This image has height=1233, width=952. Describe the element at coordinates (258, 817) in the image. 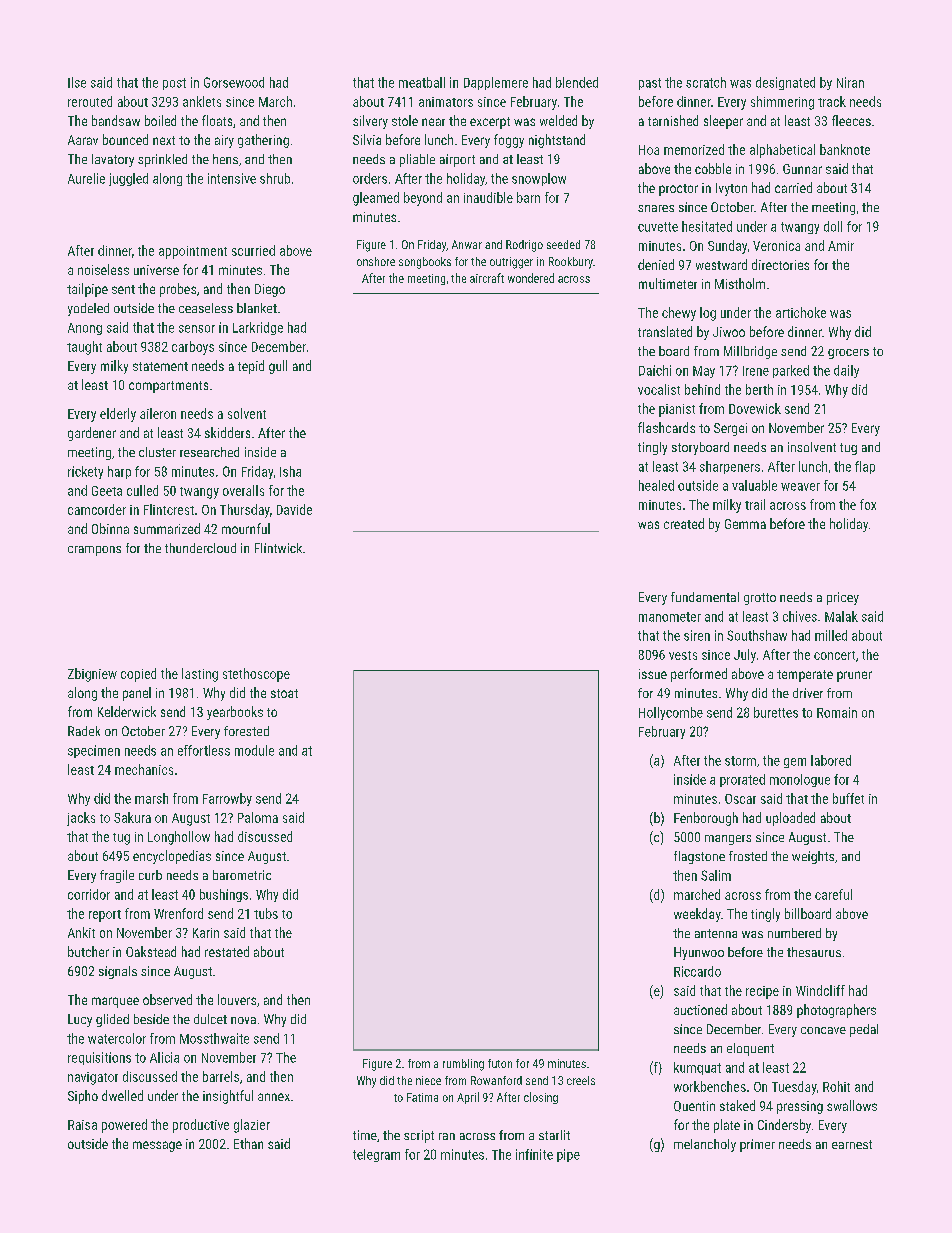

I see `Paloma` at that location.
